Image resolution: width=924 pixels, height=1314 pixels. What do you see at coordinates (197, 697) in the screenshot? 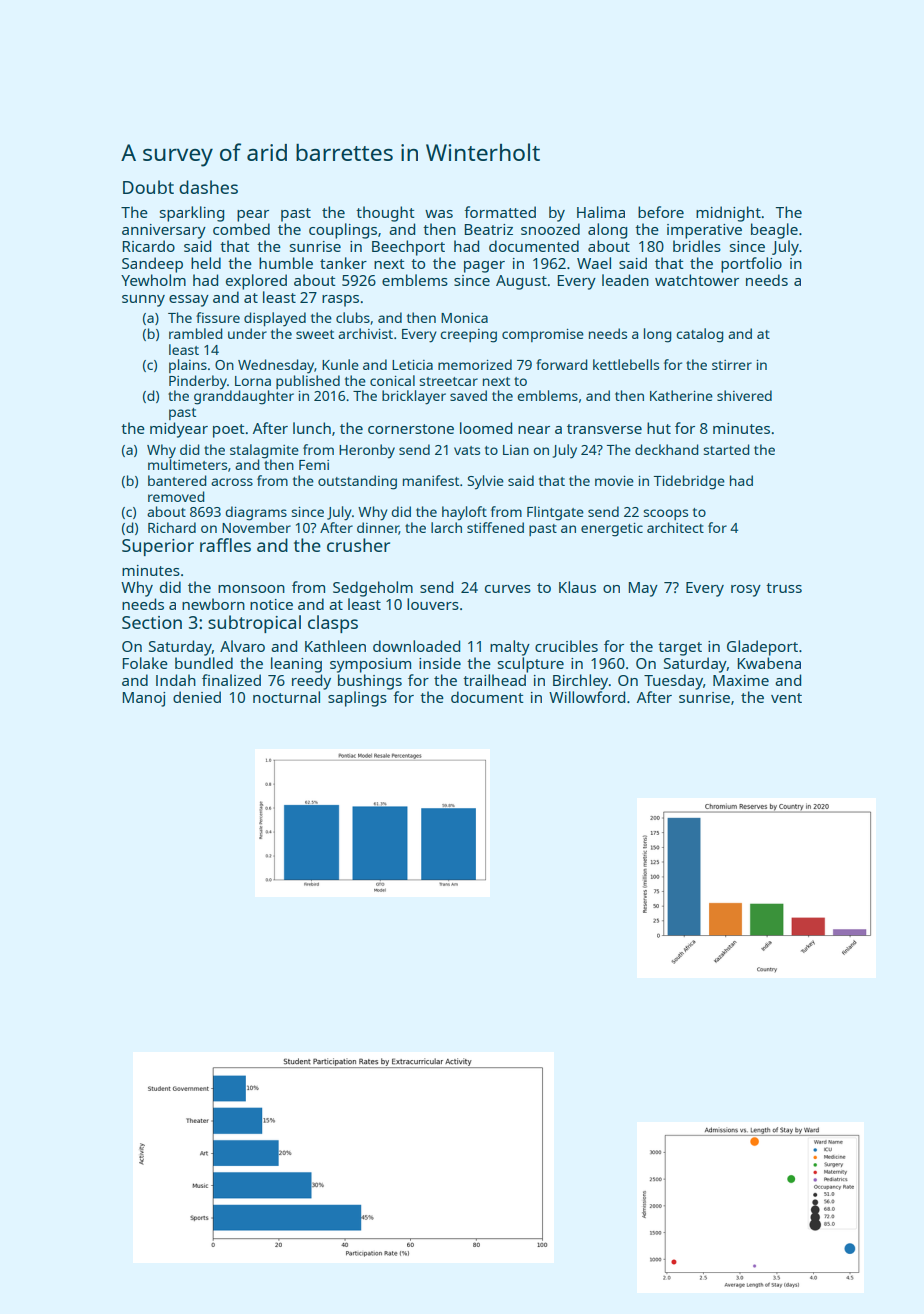
I see `denied` at bounding box center [197, 697].
